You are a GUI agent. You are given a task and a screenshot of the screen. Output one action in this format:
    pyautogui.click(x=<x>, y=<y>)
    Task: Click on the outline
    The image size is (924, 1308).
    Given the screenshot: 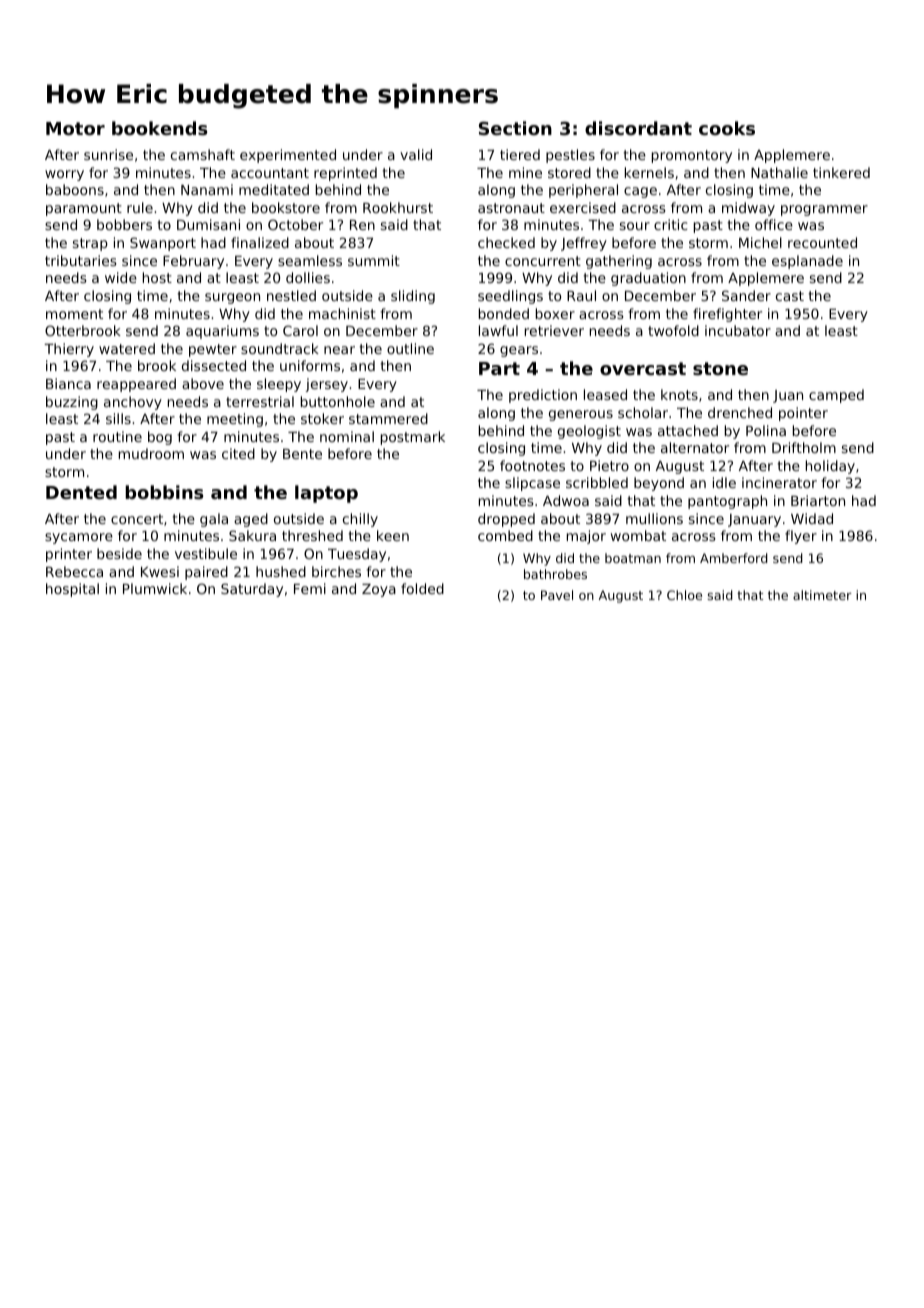 What is the action you would take?
    pyautogui.click(x=410, y=348)
